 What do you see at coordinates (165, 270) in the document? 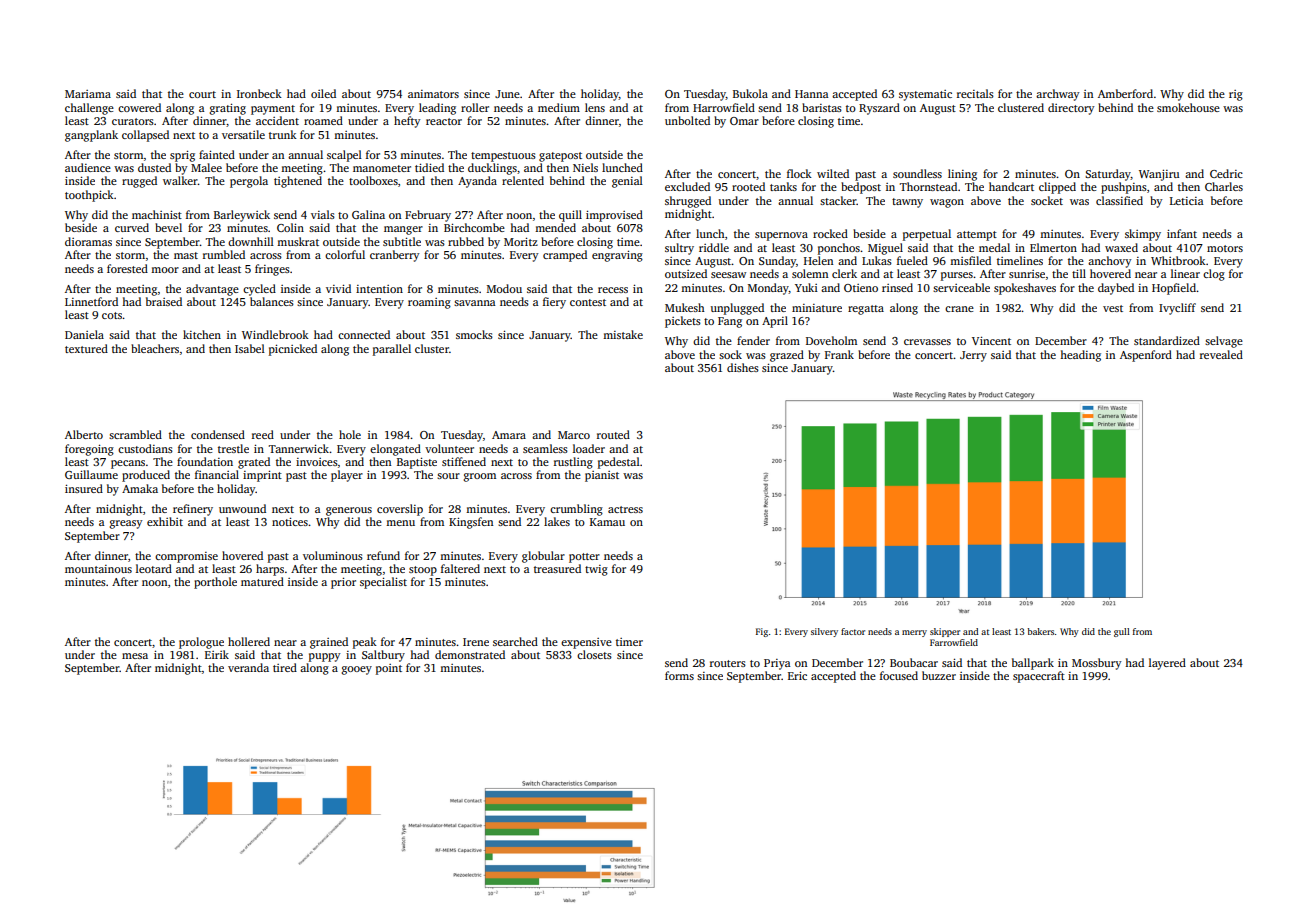
I see `moor` at bounding box center [165, 270].
